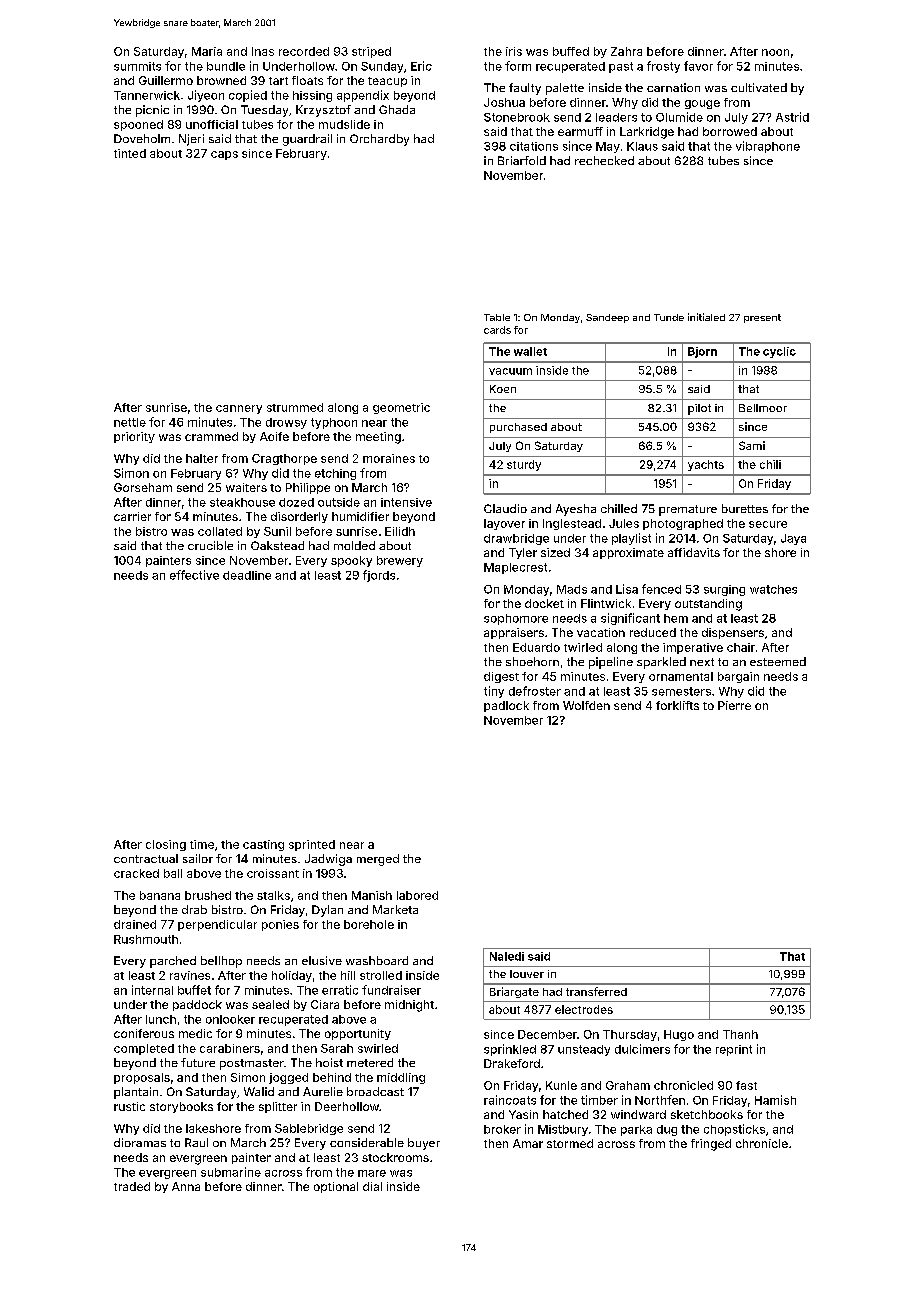 The height and width of the image is (1308, 924). Describe the element at coordinates (186, 1186) in the image. I see `Anna` at that location.
